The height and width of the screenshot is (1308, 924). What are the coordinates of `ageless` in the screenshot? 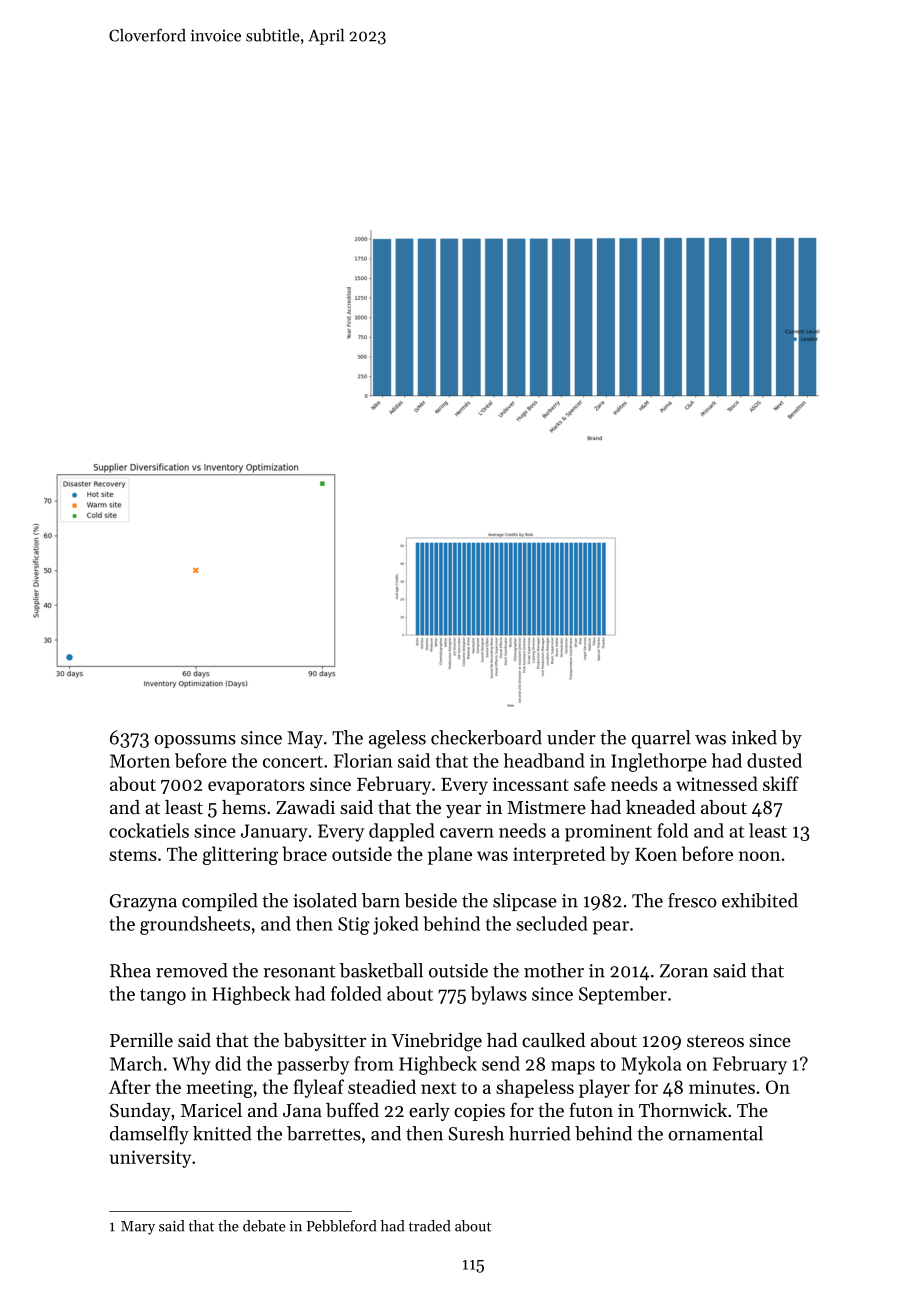 It's located at (397, 739).
